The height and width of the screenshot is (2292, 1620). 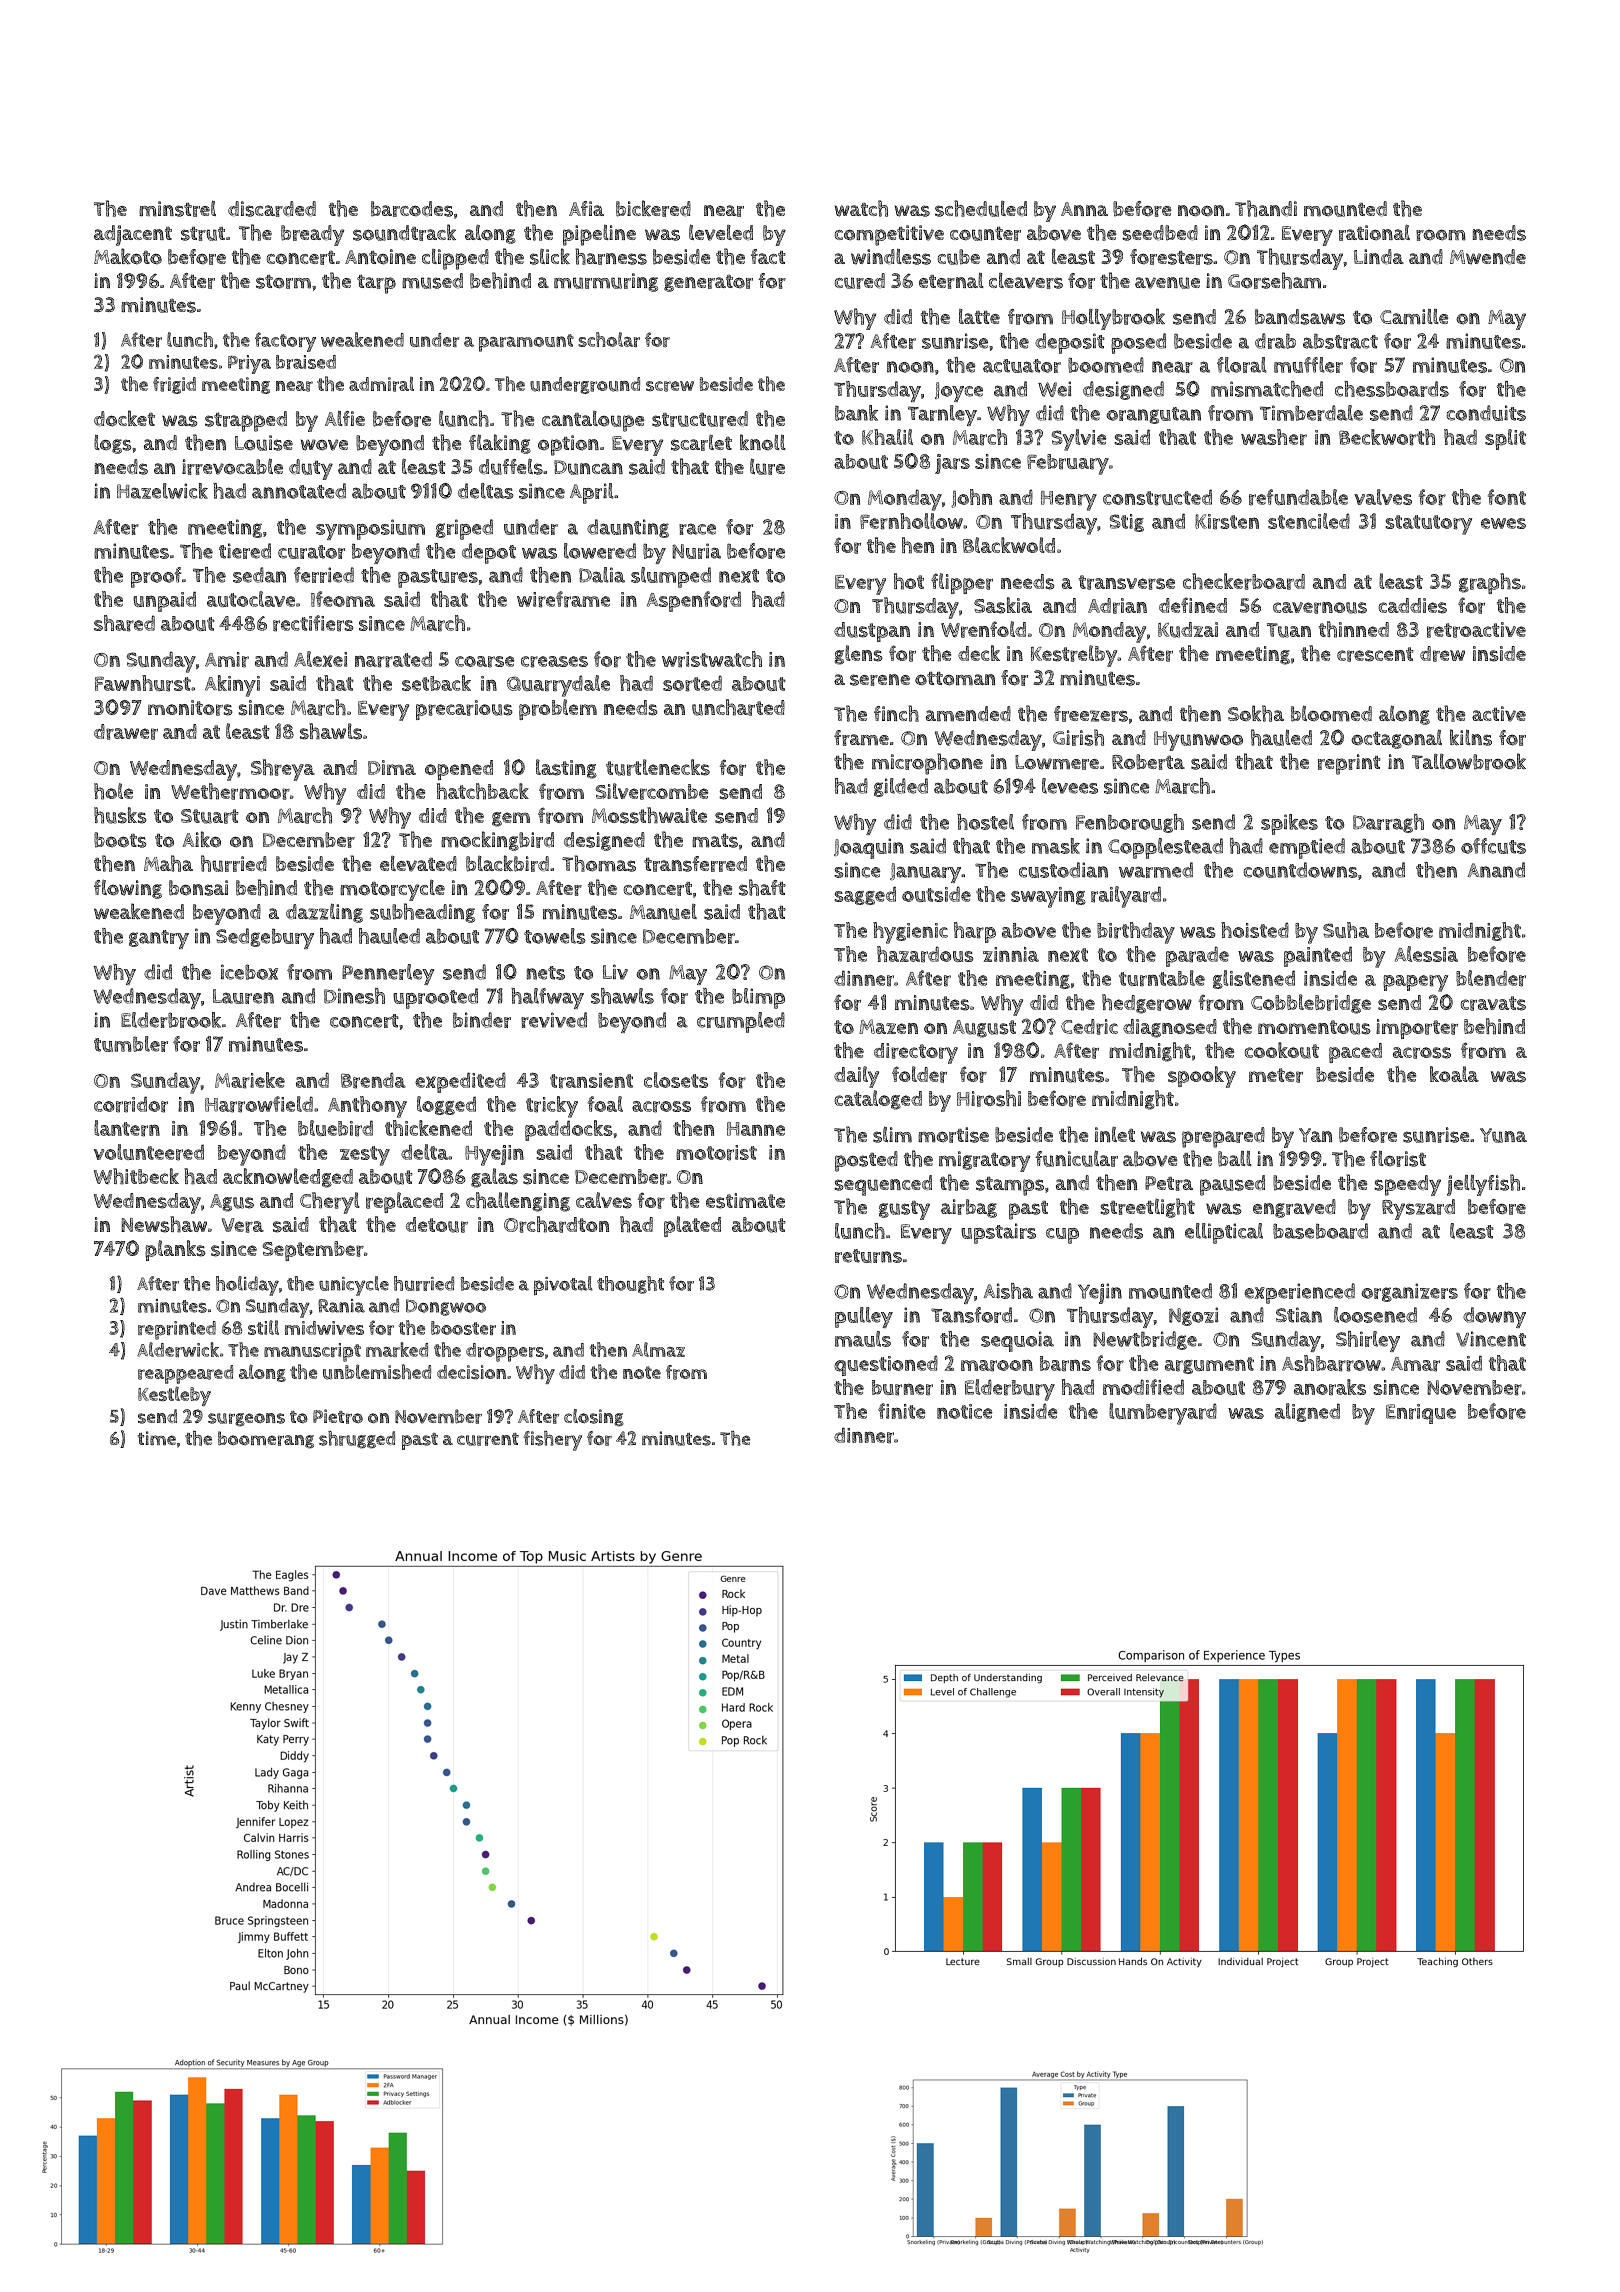 I want to click on Whitbeck, so click(x=136, y=1176).
